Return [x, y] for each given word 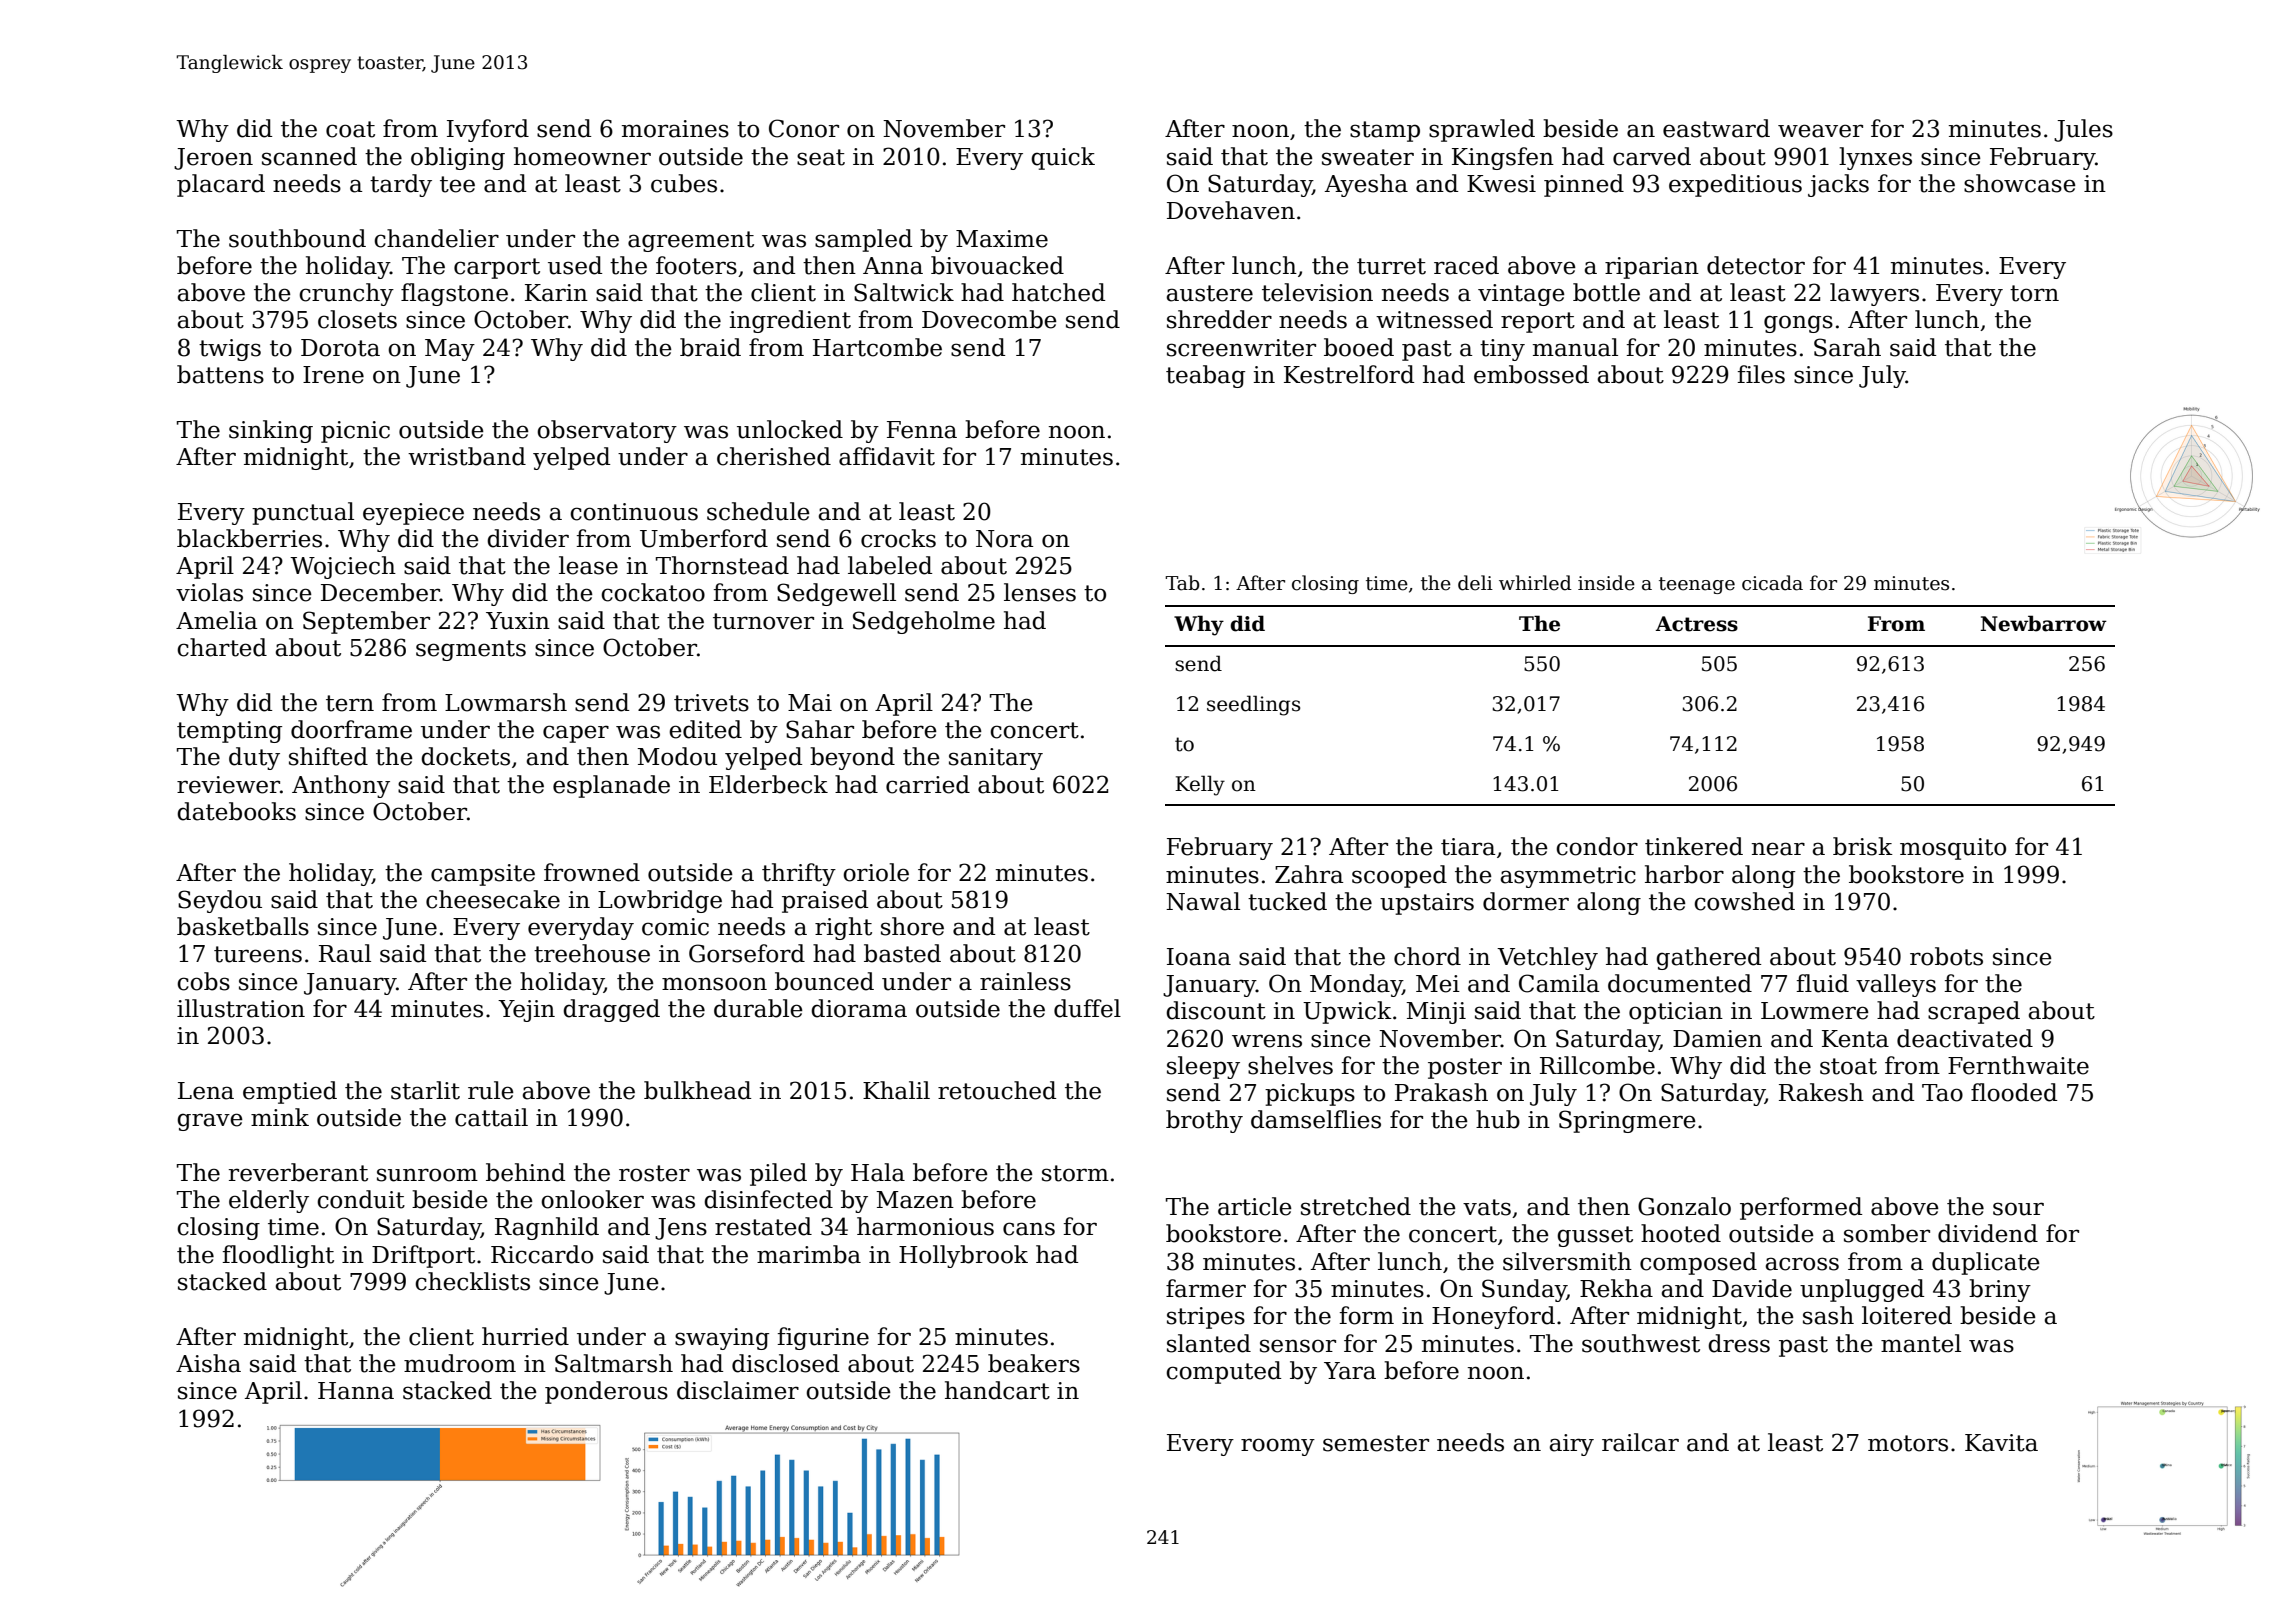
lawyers [1874, 294]
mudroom [460, 1363]
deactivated [1965, 1038]
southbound [297, 238]
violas [209, 592]
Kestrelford [1349, 374]
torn [2034, 293]
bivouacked [997, 265]
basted [902, 953]
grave [210, 1122]
